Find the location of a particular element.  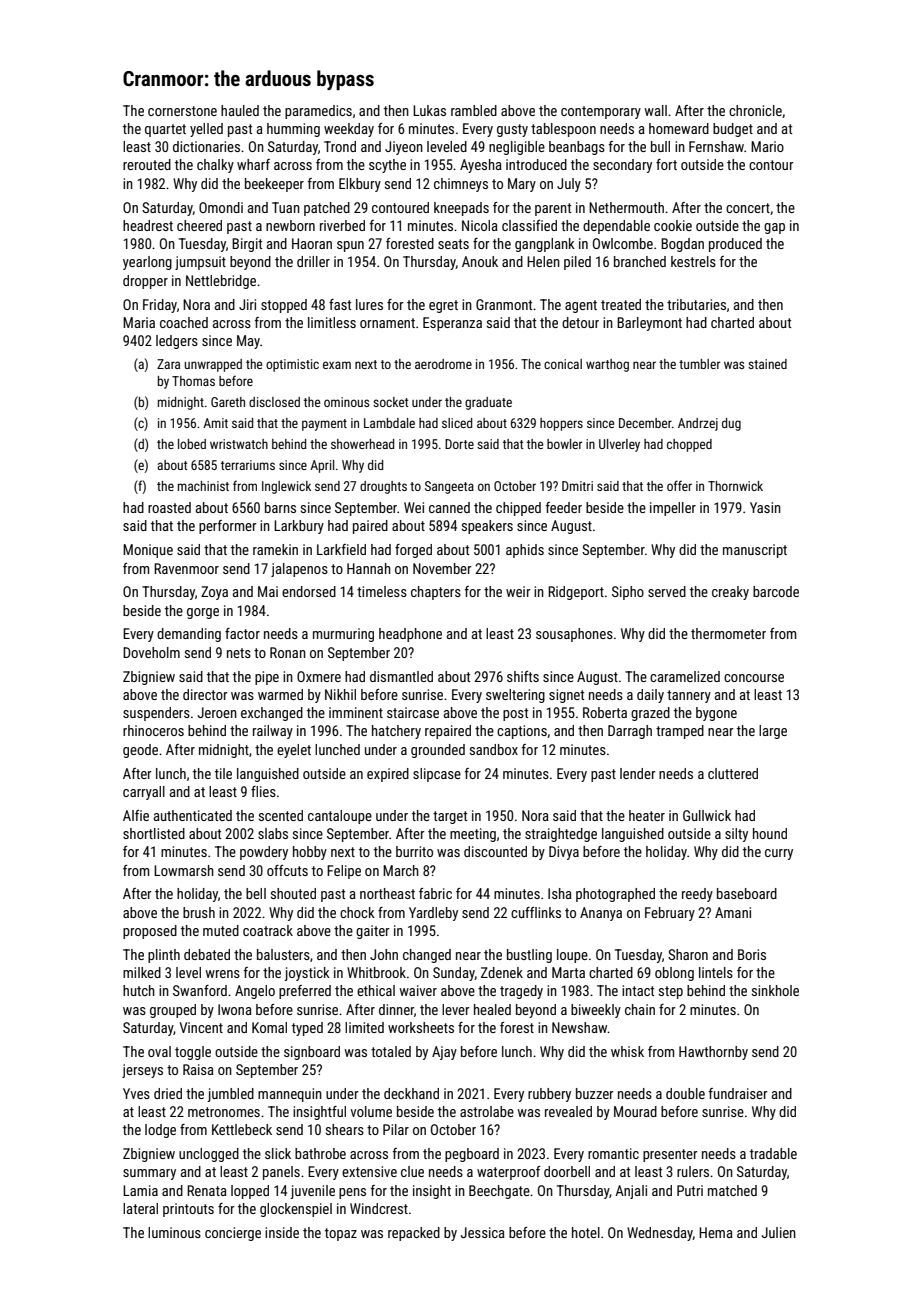

Yasin is located at coordinates (765, 507).
